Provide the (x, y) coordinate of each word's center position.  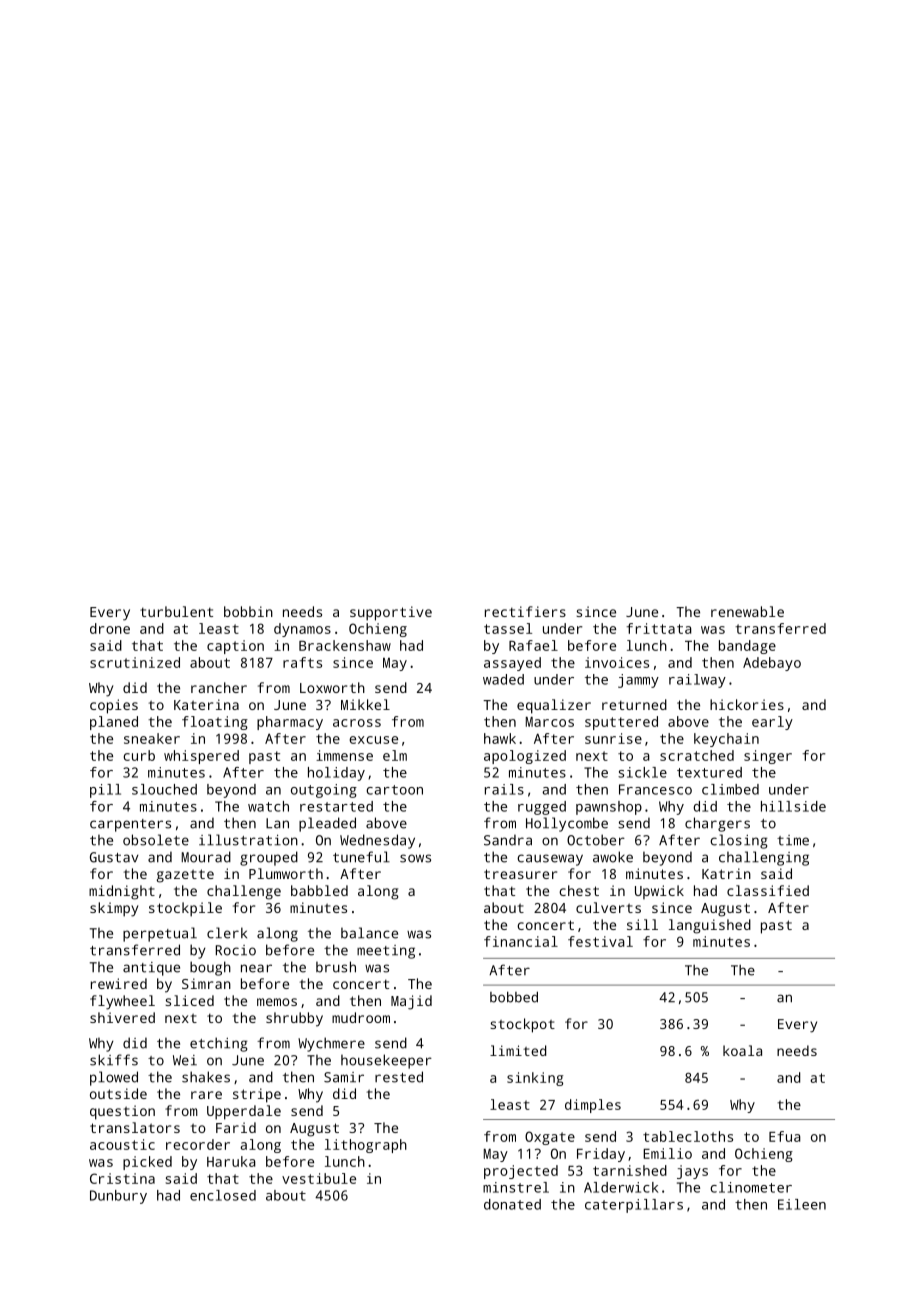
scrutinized (135, 662)
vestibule (319, 1178)
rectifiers (525, 611)
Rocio (236, 950)
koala (742, 1050)
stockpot (522, 1025)
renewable (747, 611)
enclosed (223, 1195)
